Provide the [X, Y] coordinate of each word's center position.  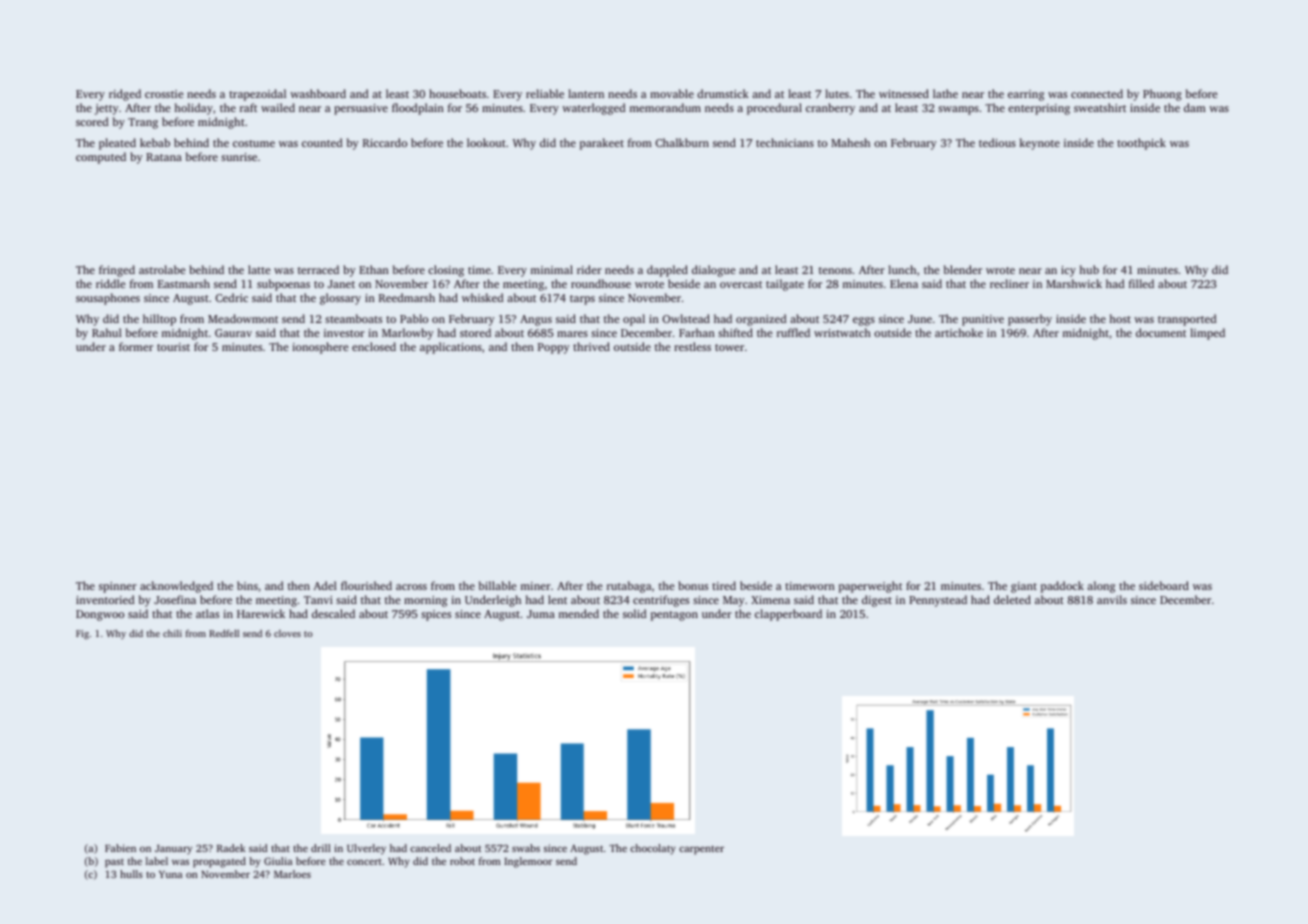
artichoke [959, 332]
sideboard [1164, 585]
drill [321, 848]
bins [247, 585]
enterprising [1039, 109]
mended [579, 613]
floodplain [418, 109]
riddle [111, 283]
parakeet [602, 144]
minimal [552, 269]
